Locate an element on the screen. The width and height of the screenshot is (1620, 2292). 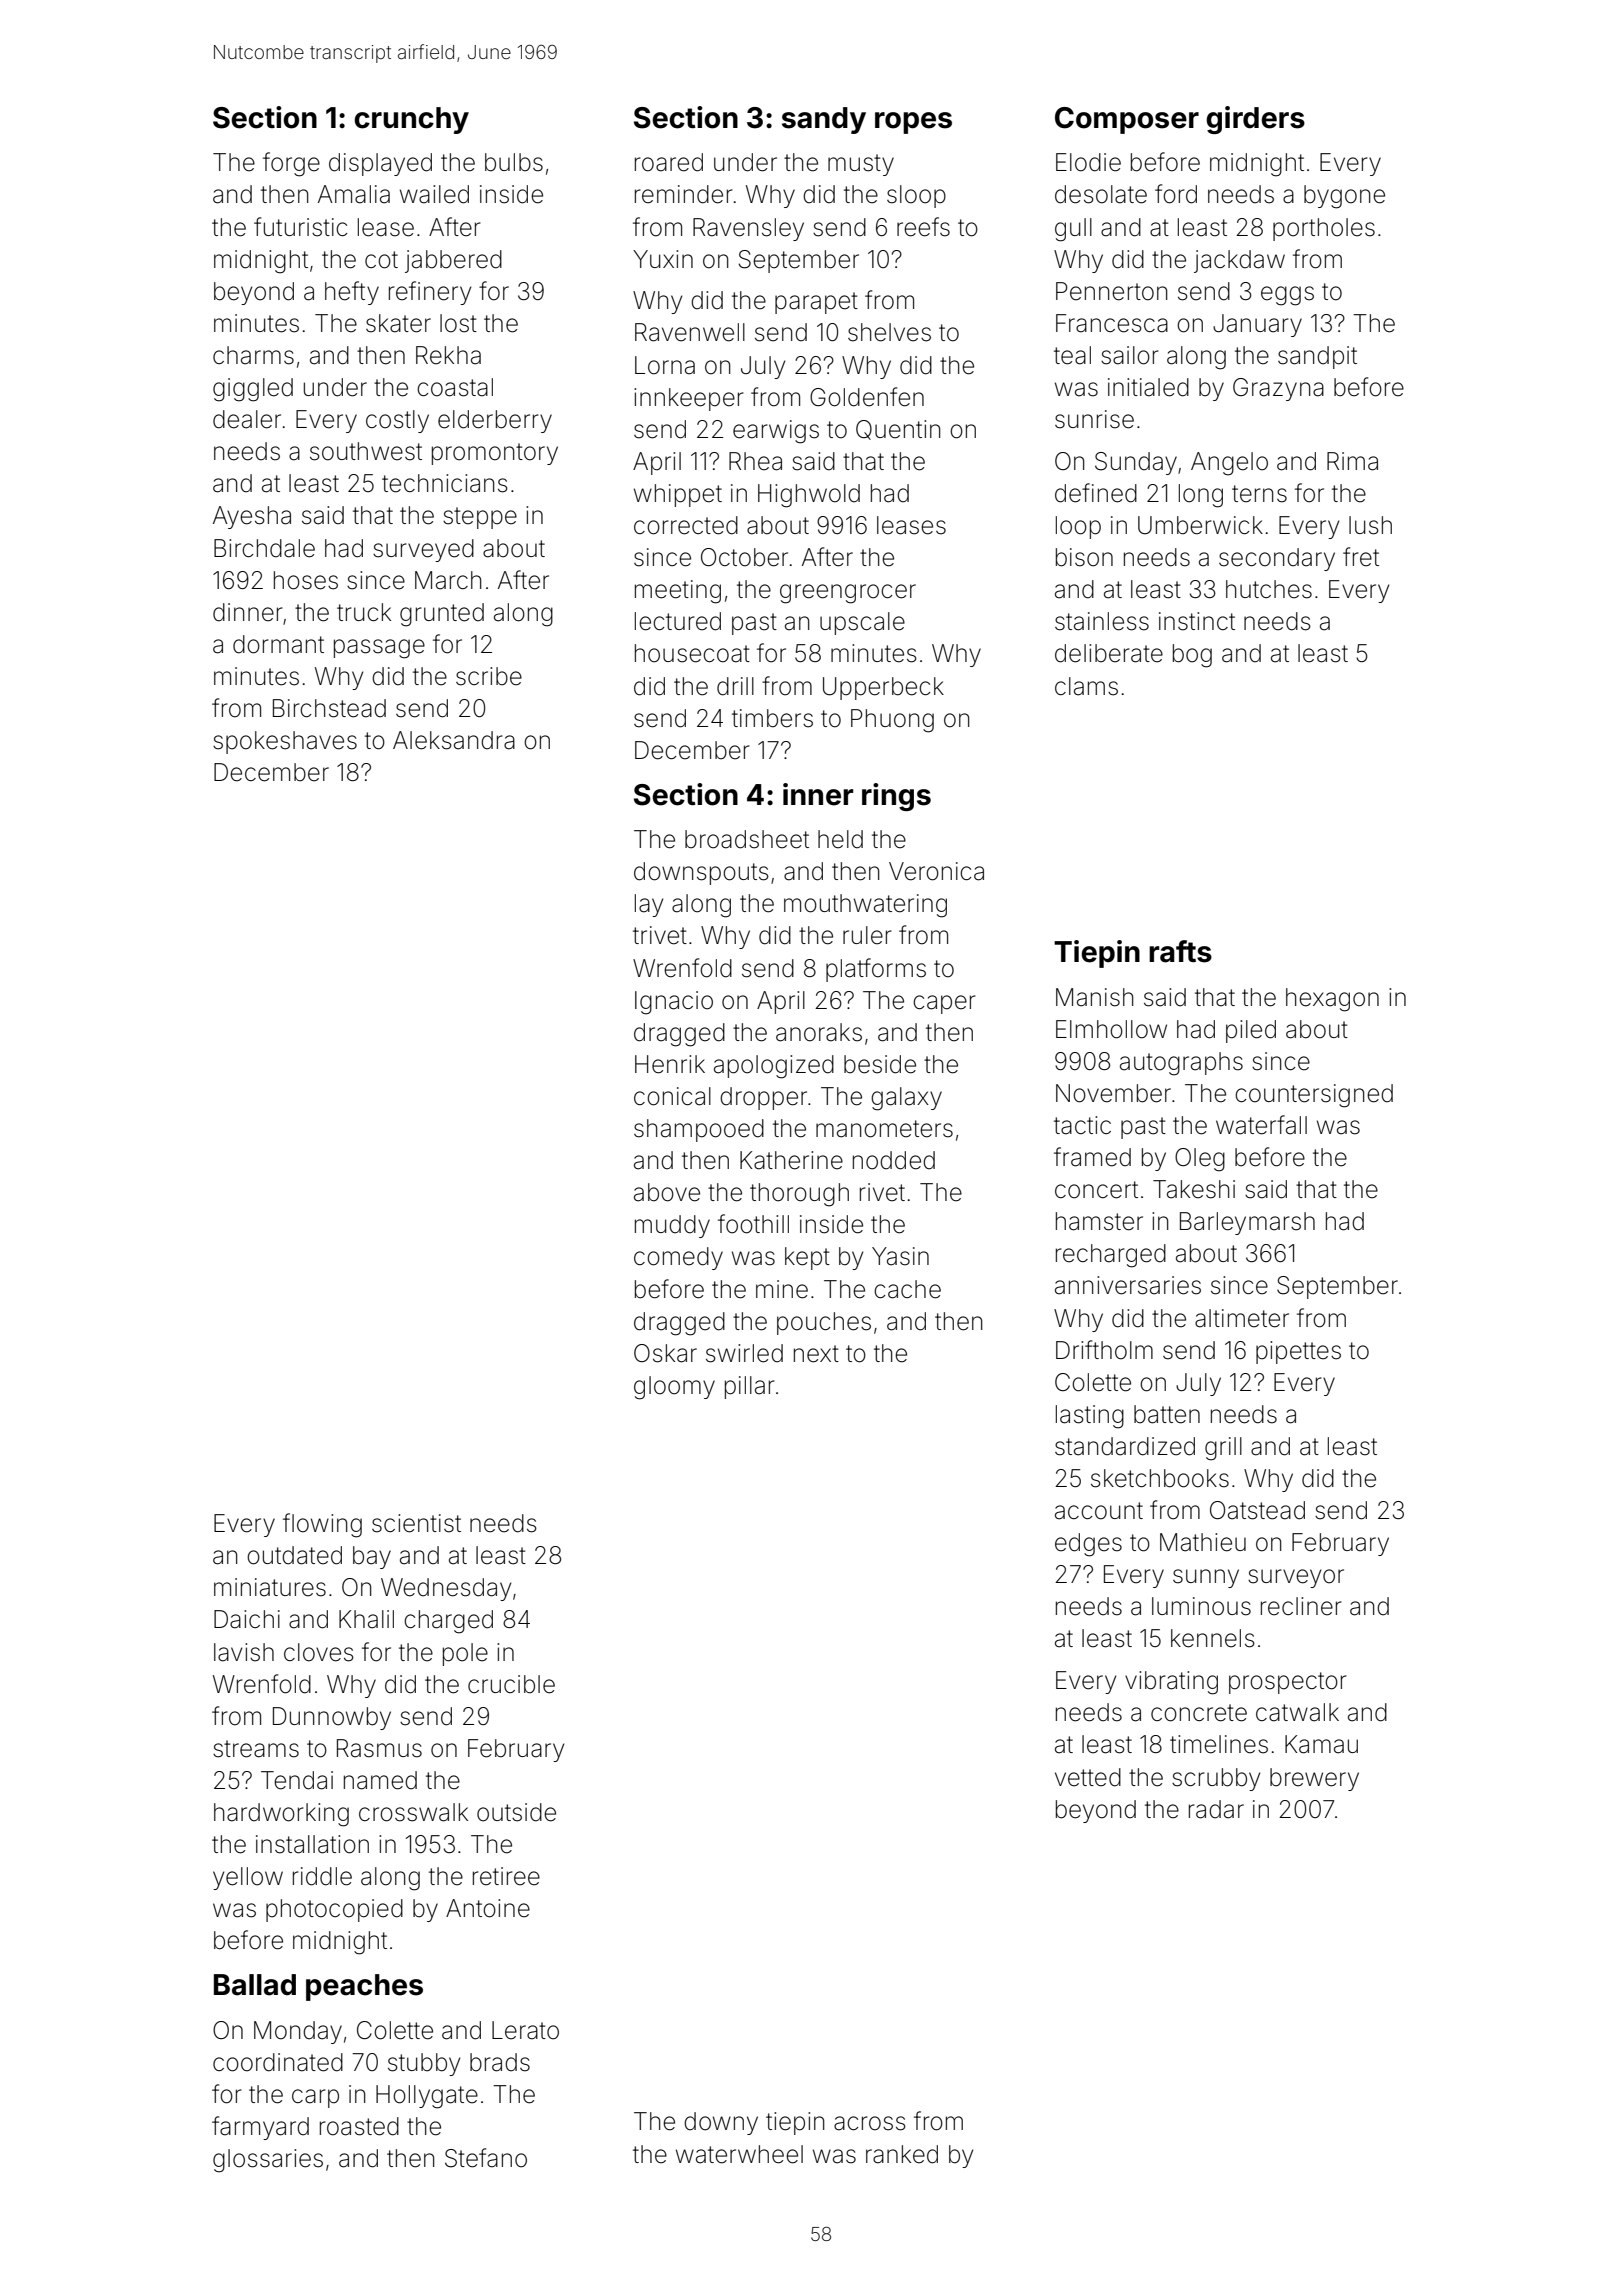
coordinated is located at coordinates (278, 2062).
